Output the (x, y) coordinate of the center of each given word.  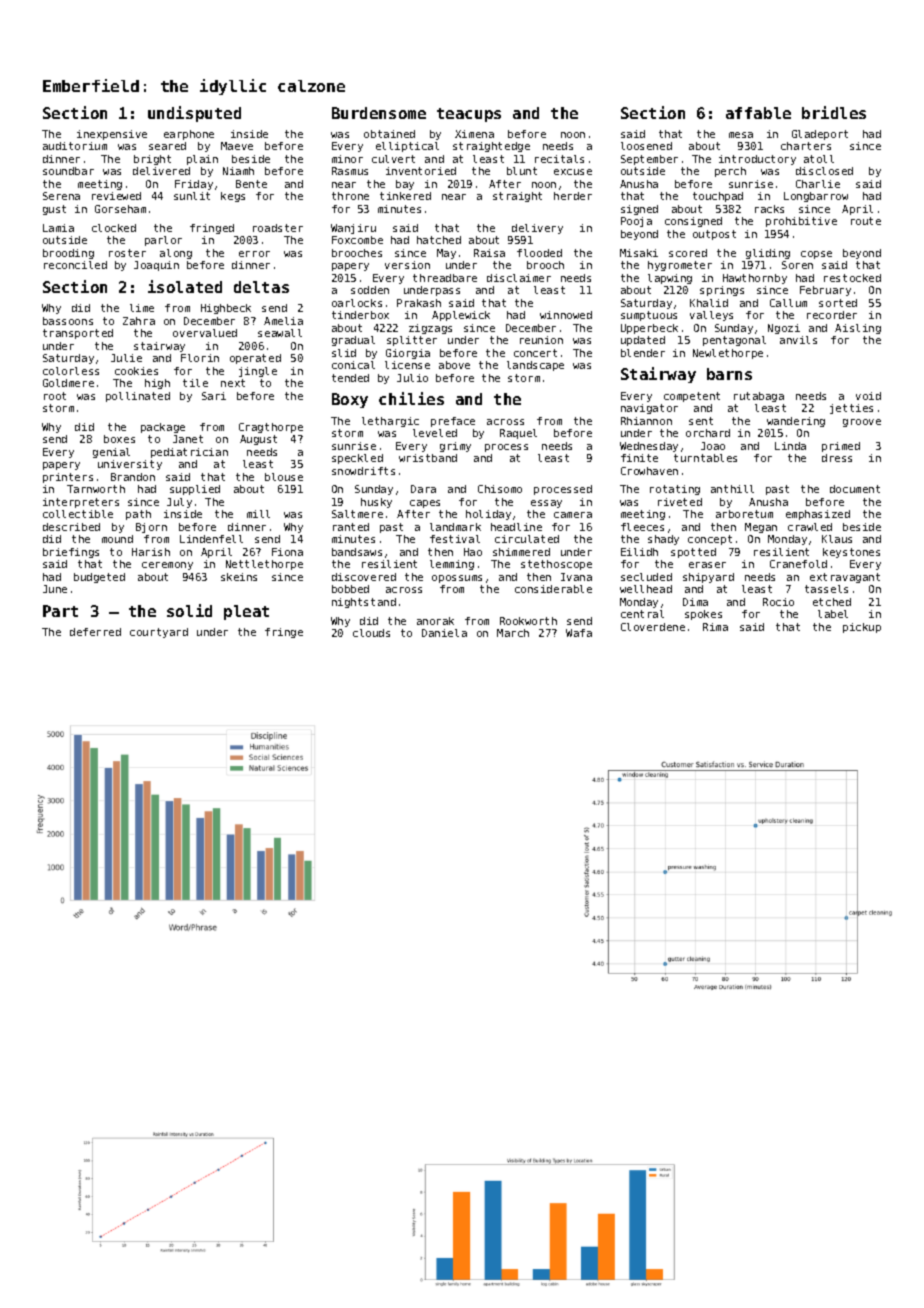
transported (78, 334)
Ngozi (784, 329)
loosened (646, 146)
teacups (469, 115)
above (454, 365)
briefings (71, 553)
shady (663, 540)
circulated (527, 539)
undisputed (194, 114)
